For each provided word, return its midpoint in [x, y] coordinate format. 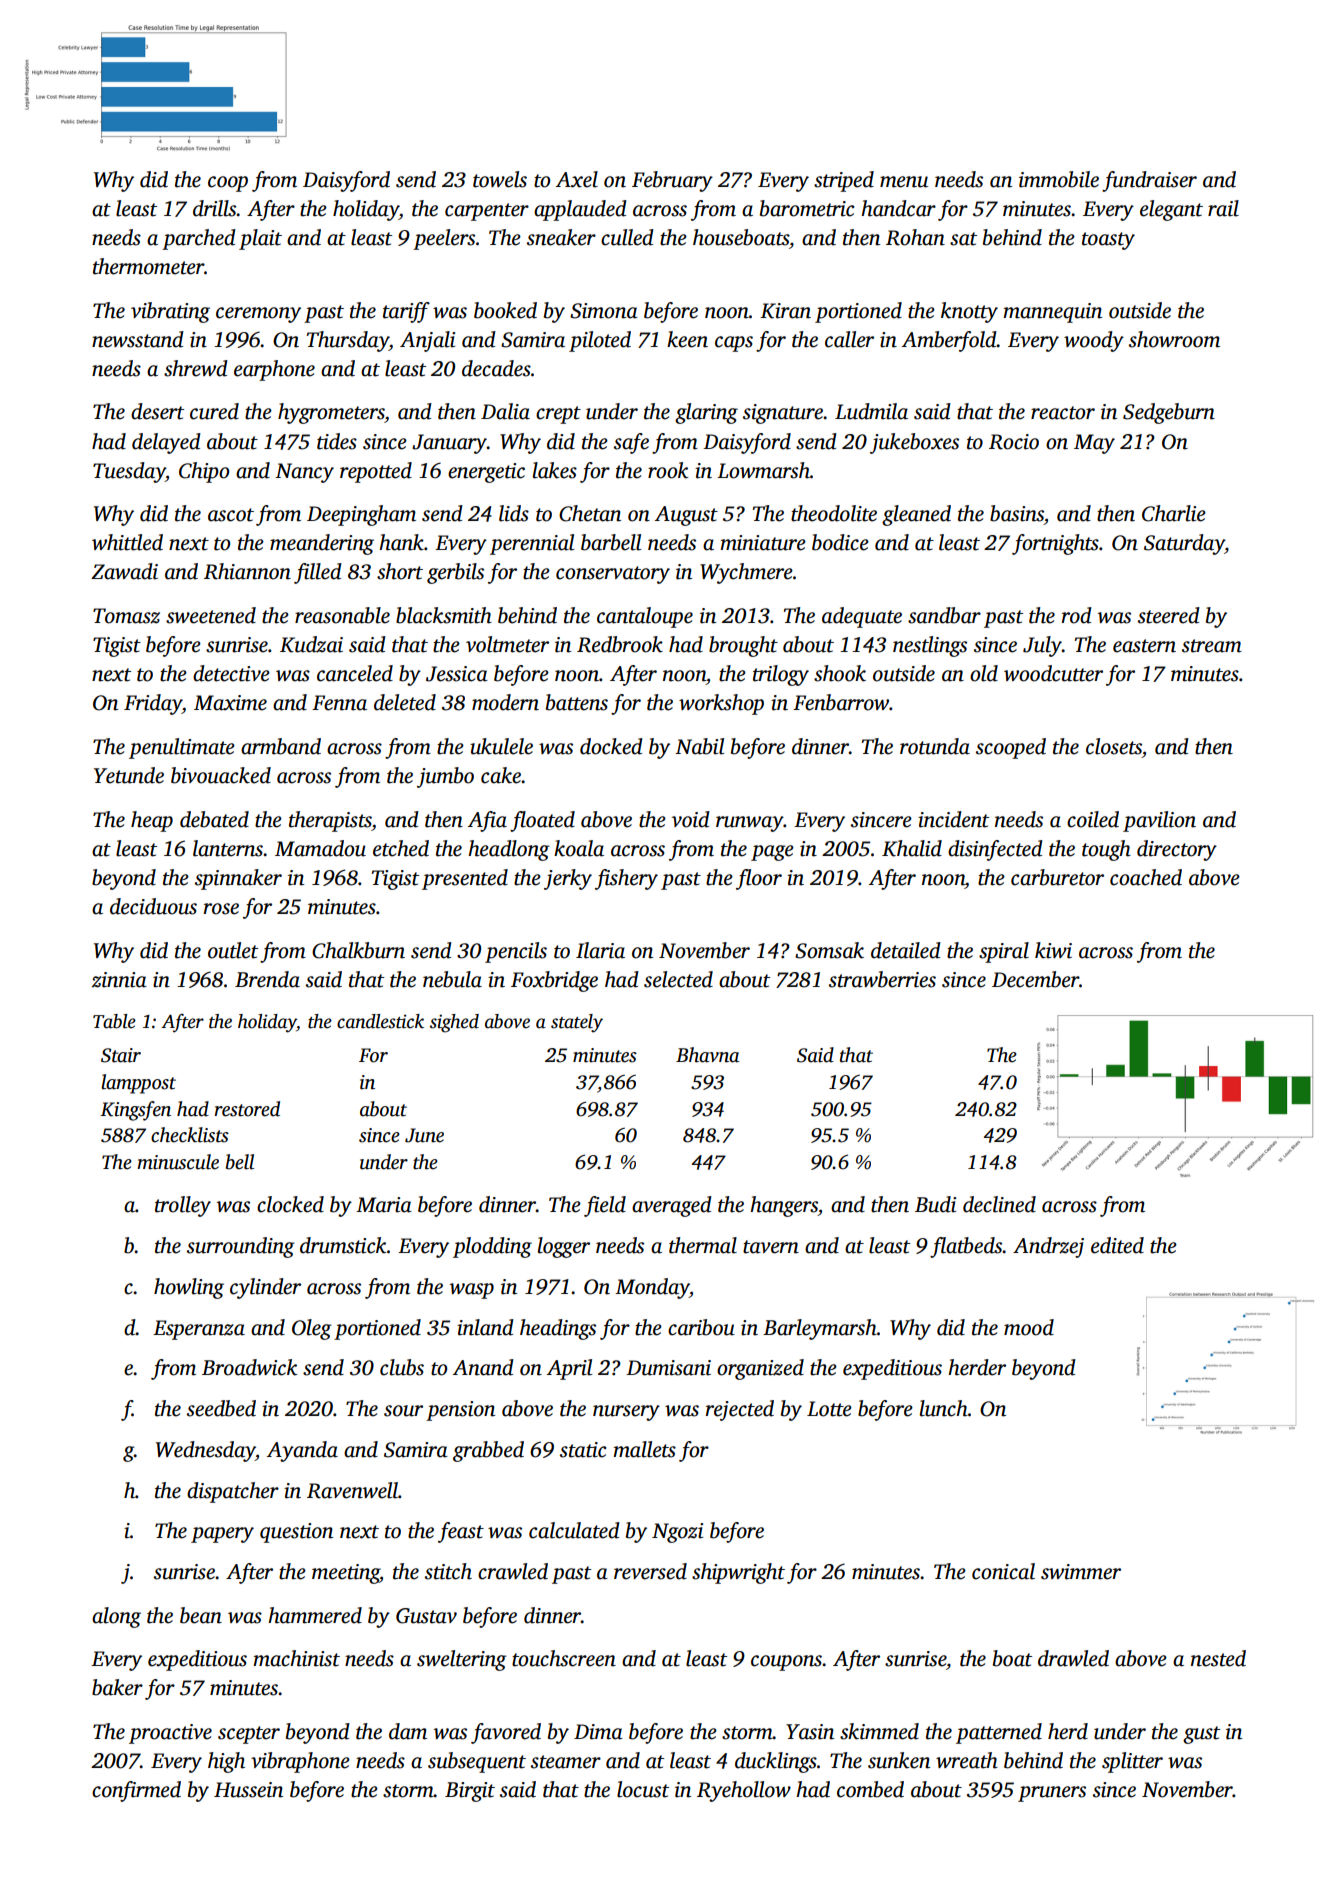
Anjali [427, 341]
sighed [454, 1023]
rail [1223, 208]
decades [496, 368]
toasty [1108, 241]
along [116, 1617]
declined [999, 1204]
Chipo [204, 472]
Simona [604, 311]
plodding [492, 1247]
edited [1117, 1245]
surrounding [241, 1247]
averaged [672, 1206]
